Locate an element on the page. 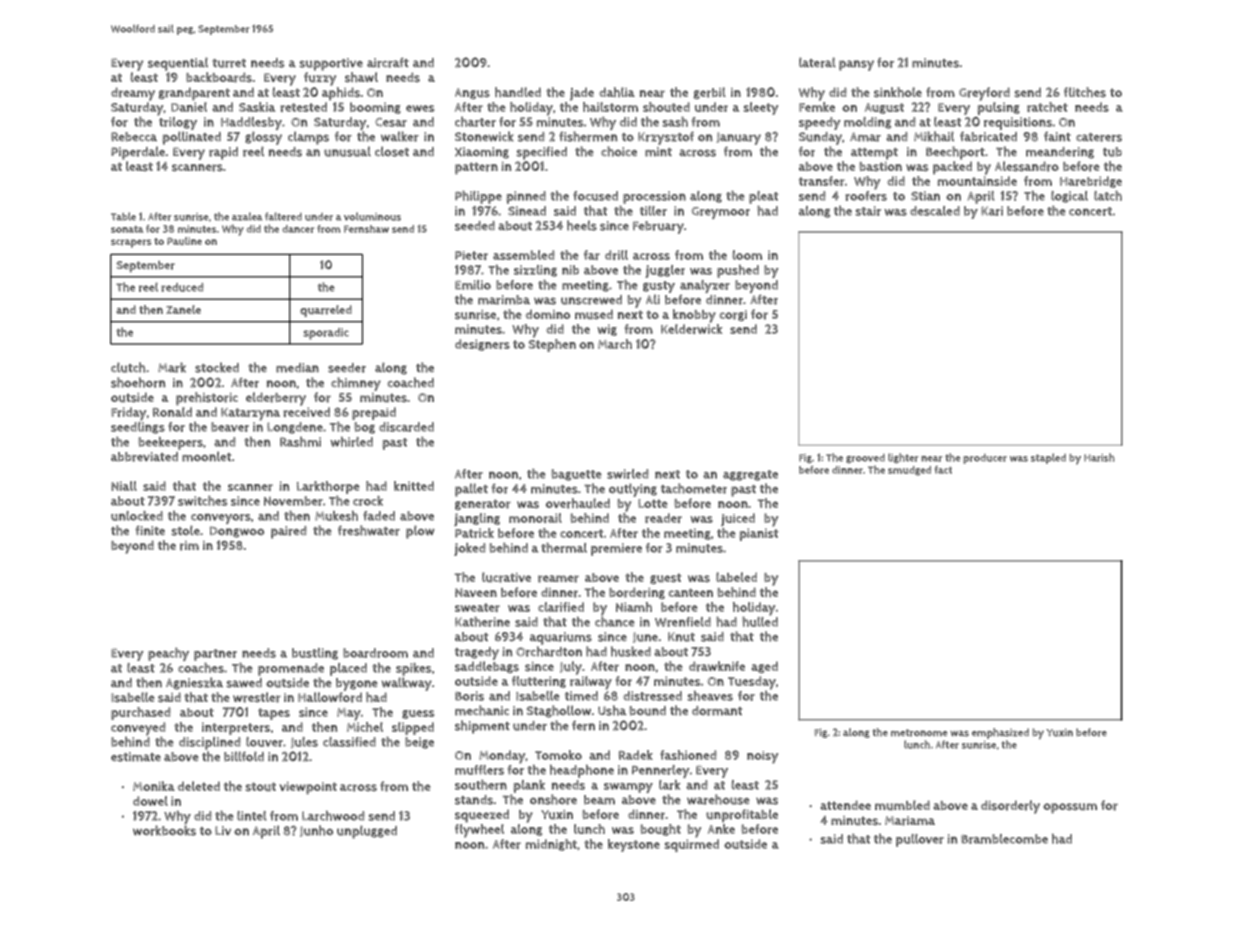 This page has width=1233, height=952. lighter is located at coordinates (903, 458).
